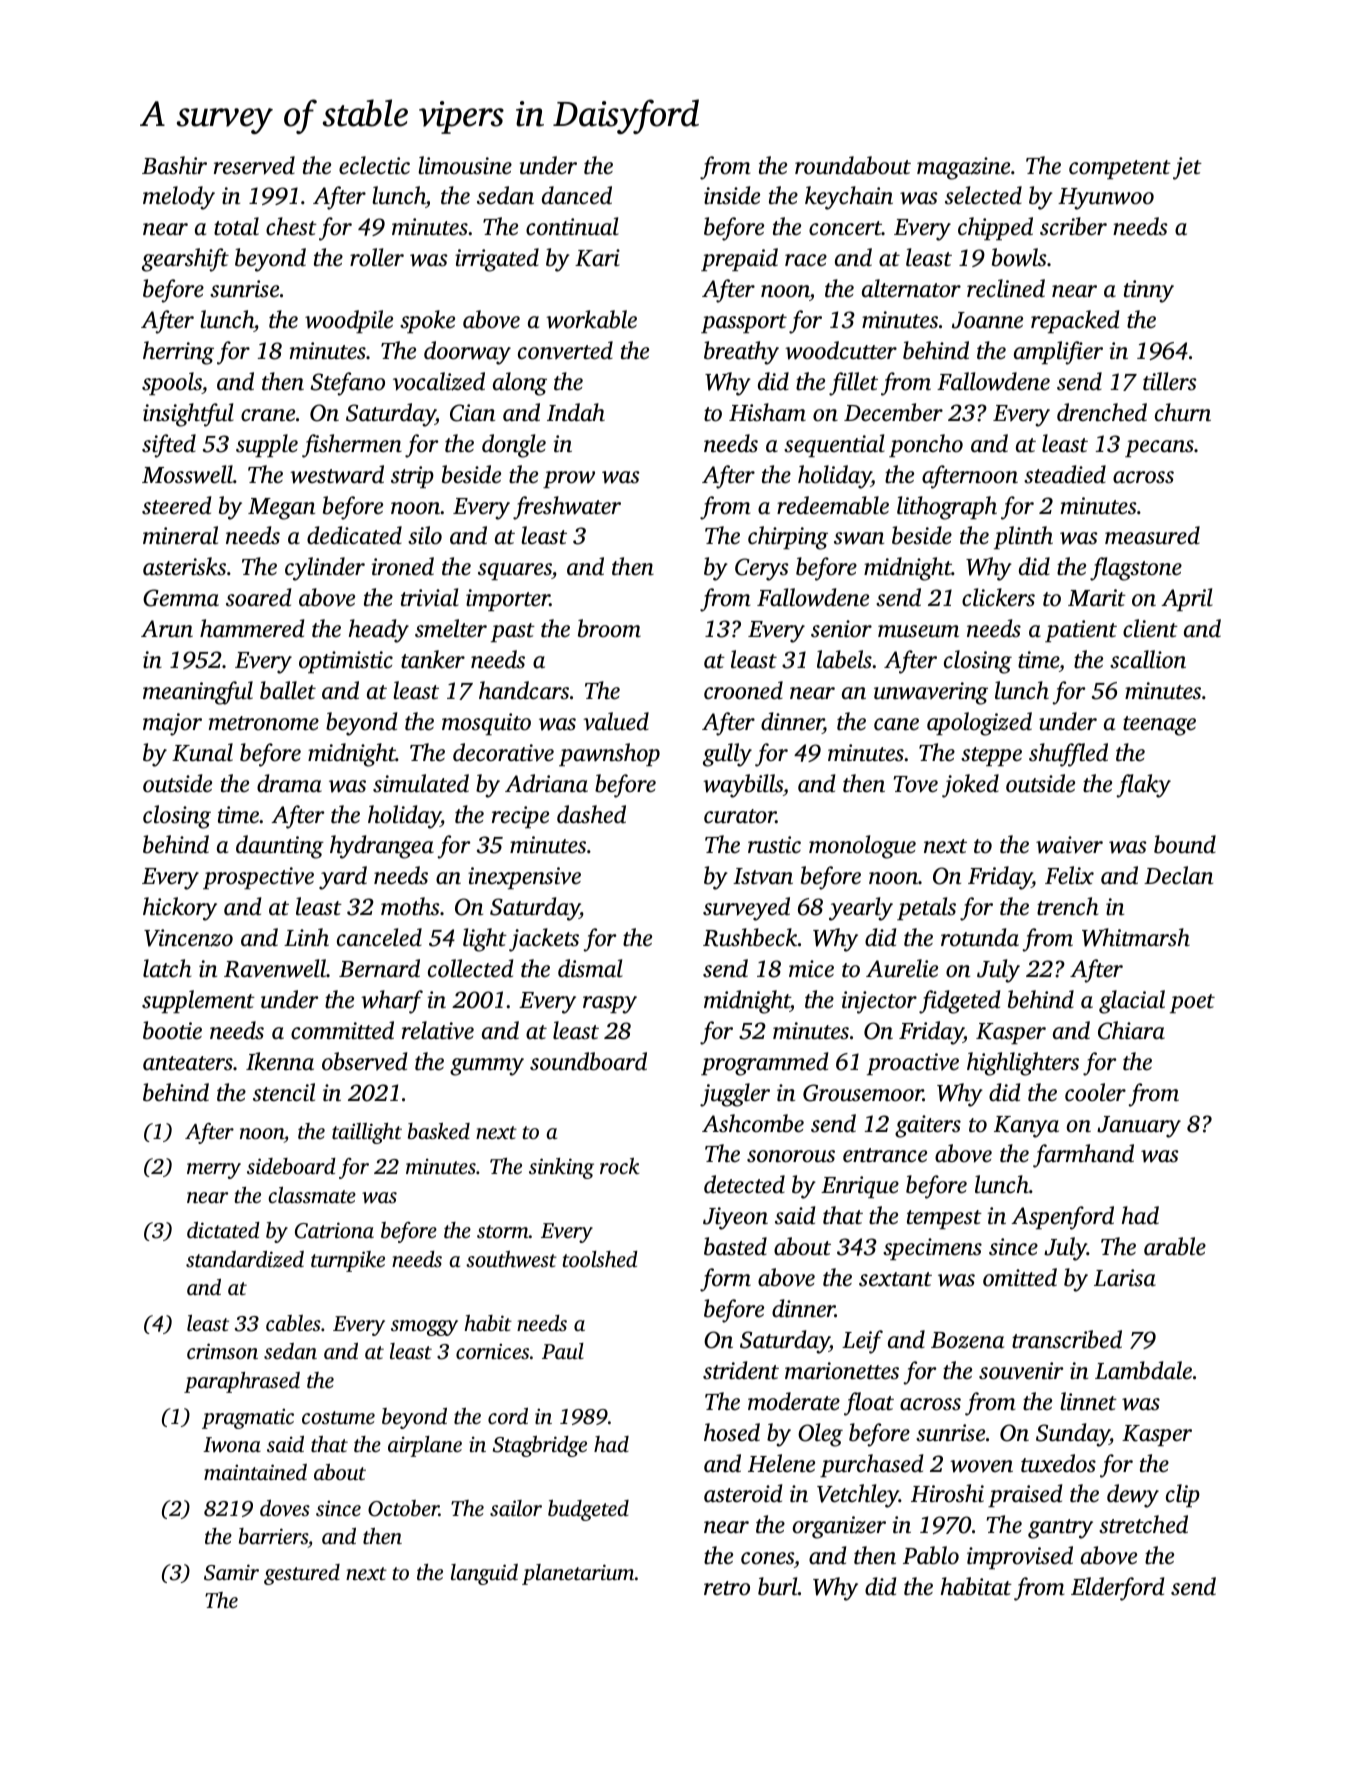 Image resolution: width=1364 pixels, height=1765 pixels. What do you see at coordinates (1139, 1127) in the page?
I see `January` at bounding box center [1139, 1127].
